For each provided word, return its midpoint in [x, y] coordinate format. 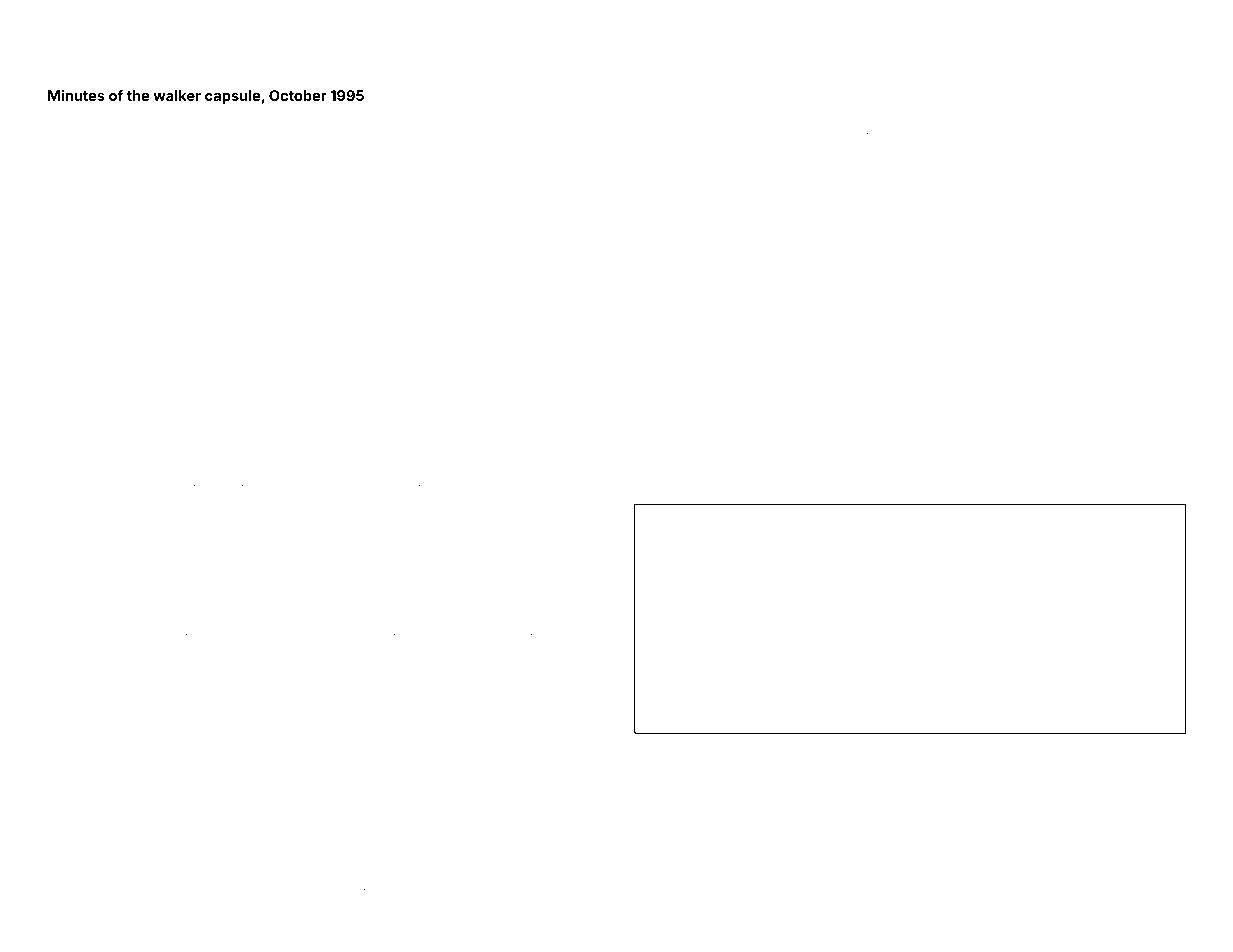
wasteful [552, 619]
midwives [94, 144]
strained [540, 458]
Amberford [659, 131]
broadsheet [404, 607]
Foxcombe [470, 607]
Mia [165, 457]
